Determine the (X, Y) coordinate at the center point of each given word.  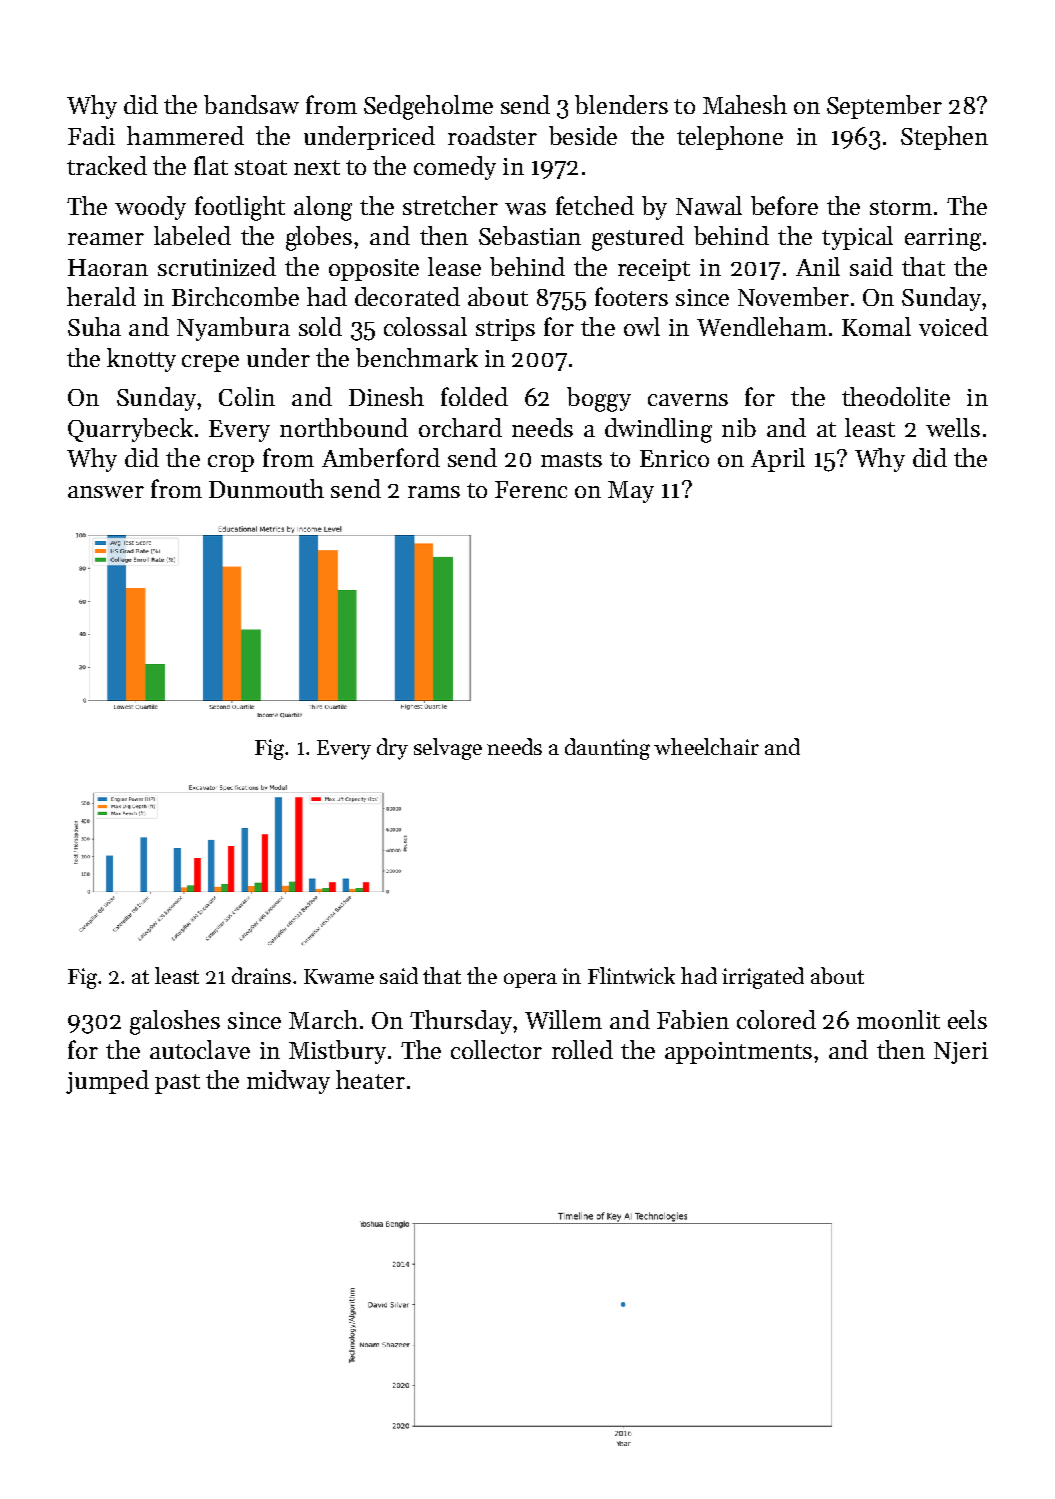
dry (392, 749)
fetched (595, 205)
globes (319, 238)
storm (901, 207)
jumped (107, 1082)
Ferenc (531, 489)
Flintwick (631, 975)
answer (106, 492)
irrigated (763, 978)
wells (953, 427)
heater (370, 1079)
